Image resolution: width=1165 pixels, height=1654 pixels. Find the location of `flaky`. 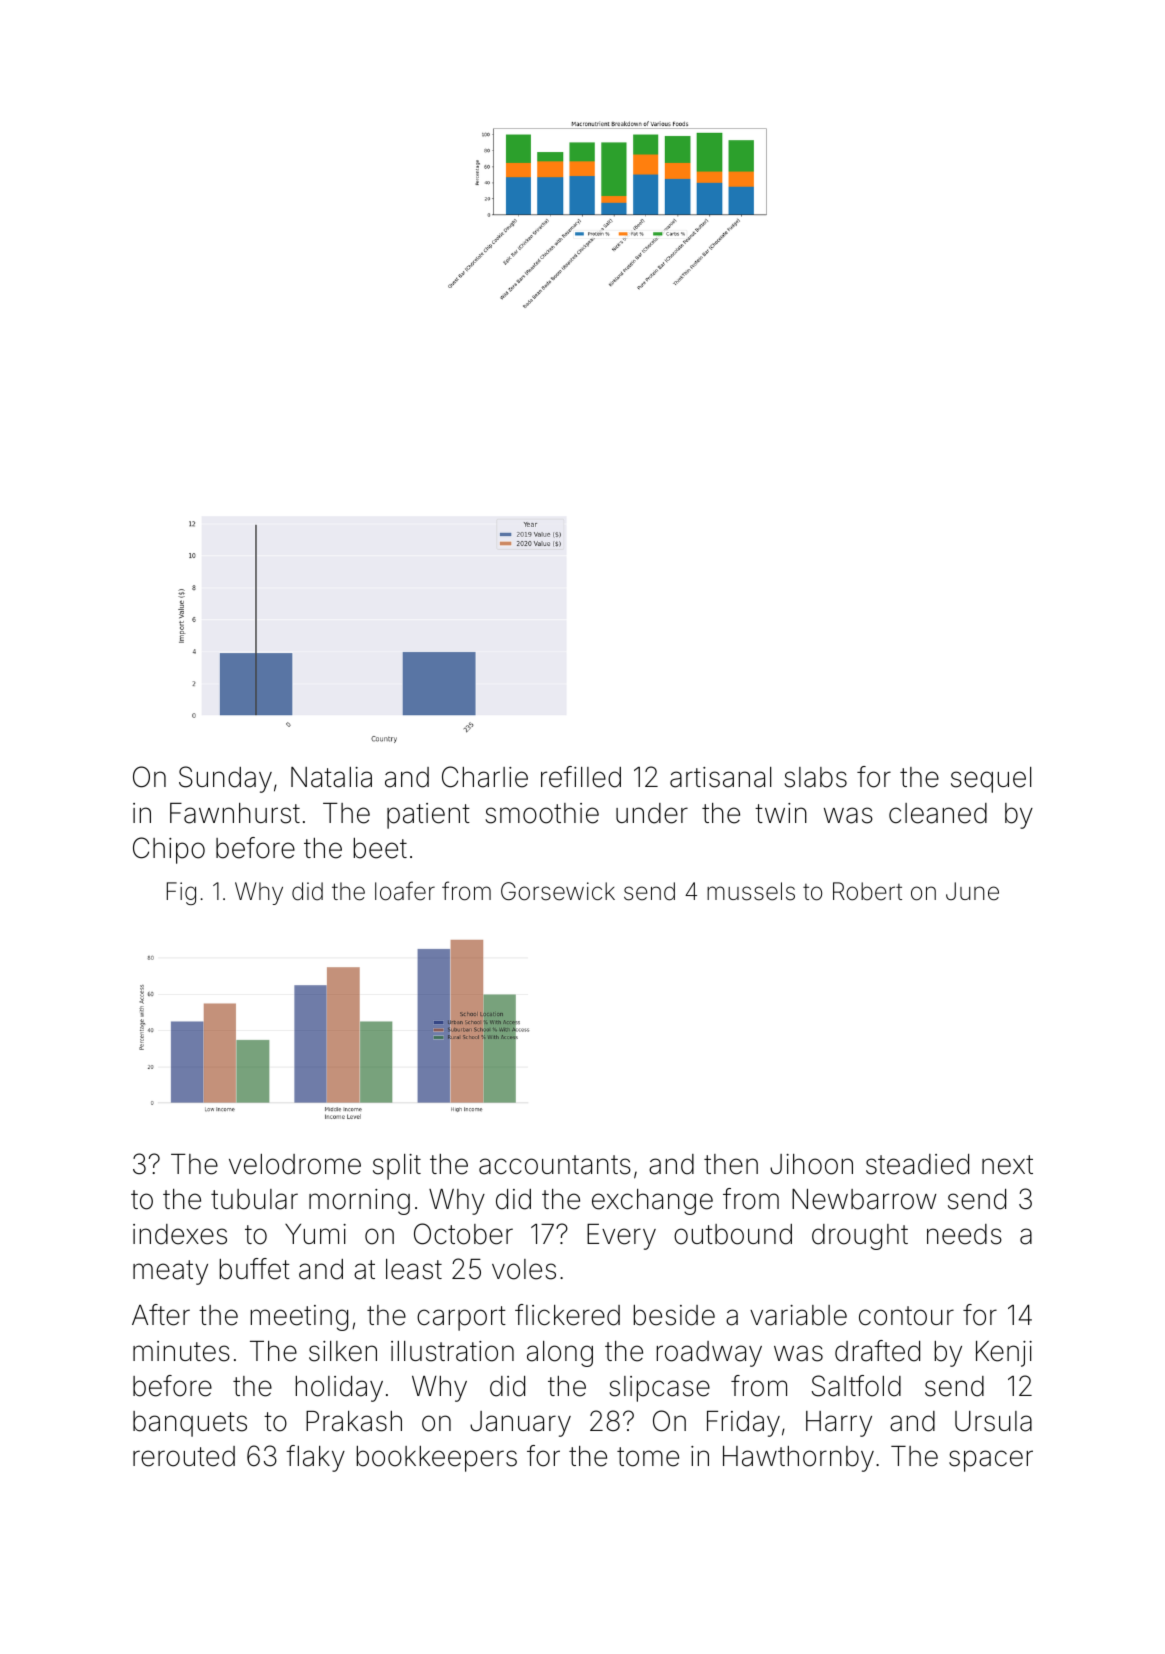

flaky is located at coordinates (315, 1458).
